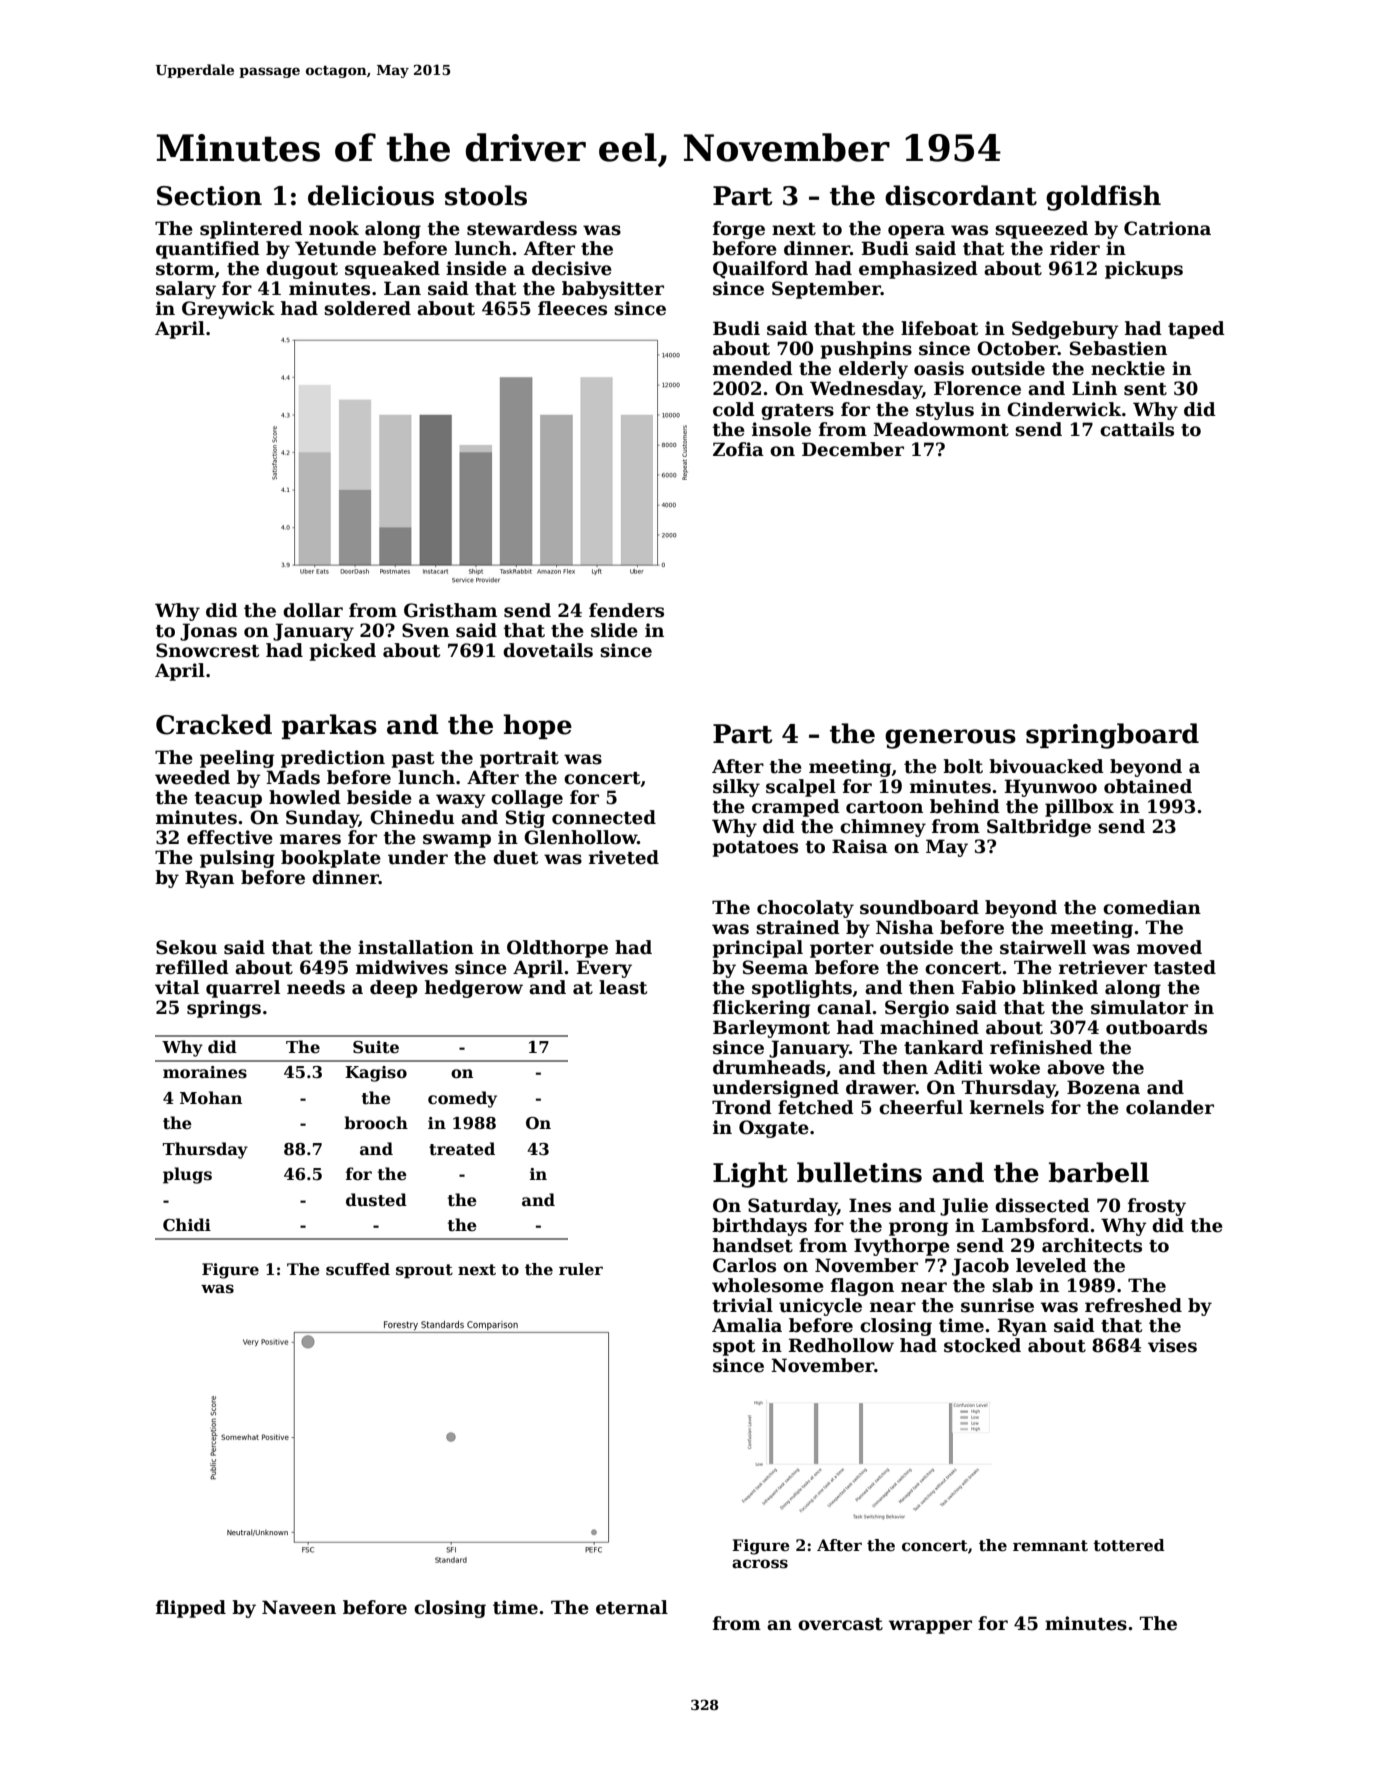  Describe the element at coordinates (1064, 409) in the document. I see `Cinderwick` at that location.
